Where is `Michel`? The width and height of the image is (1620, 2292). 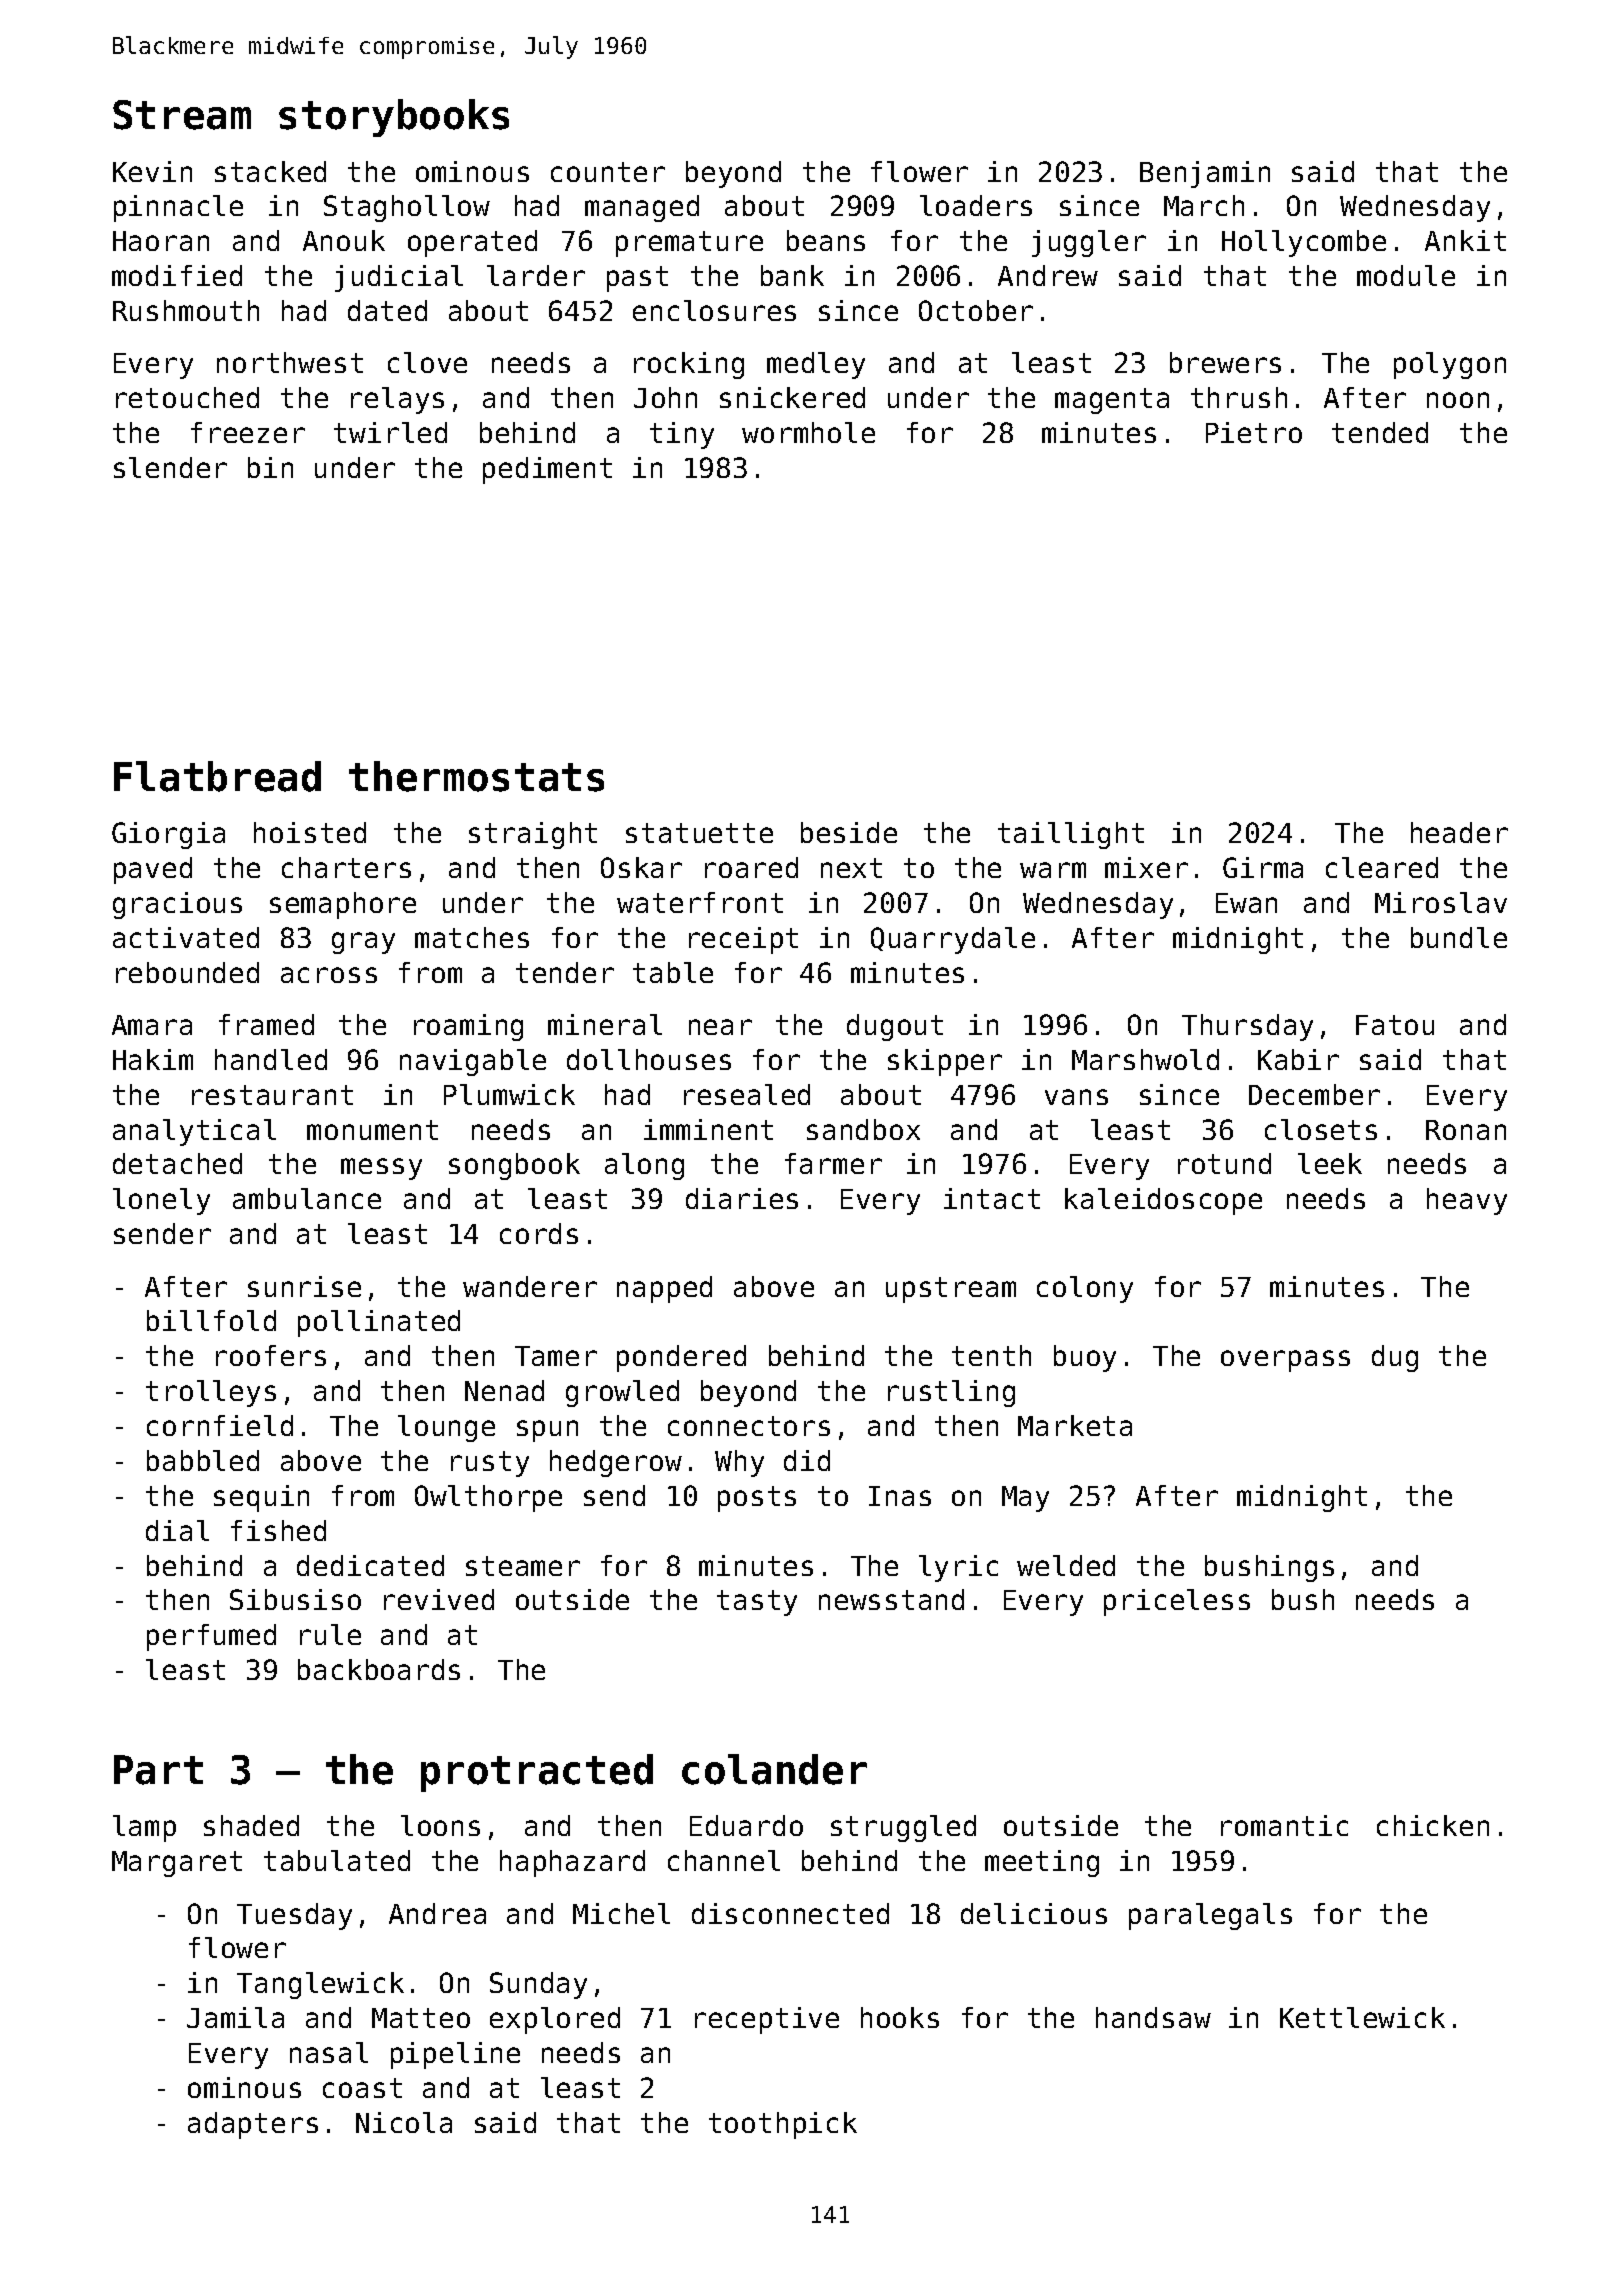 Michel is located at coordinates (621, 1913).
